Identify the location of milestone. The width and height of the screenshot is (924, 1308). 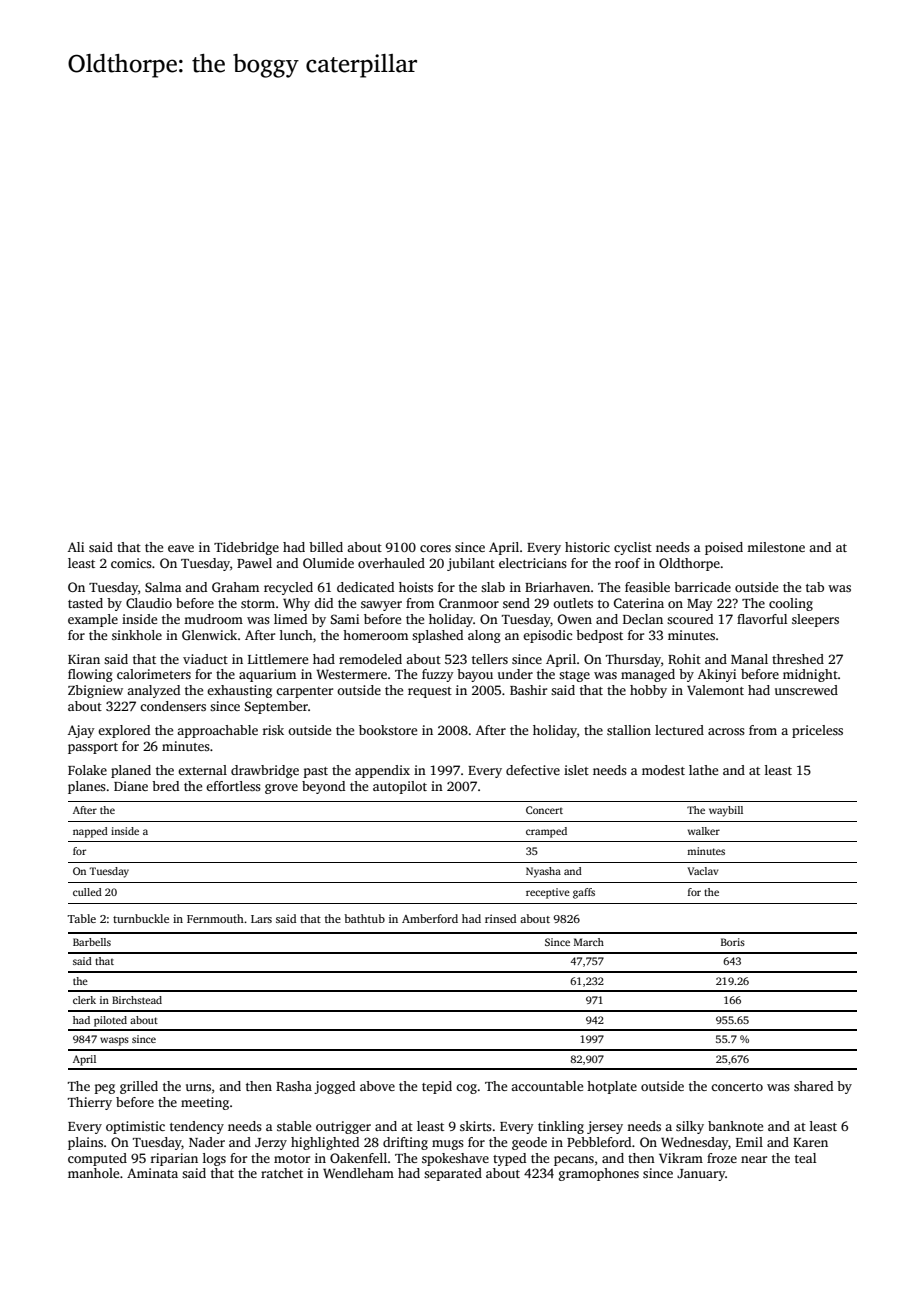
(776, 547).
